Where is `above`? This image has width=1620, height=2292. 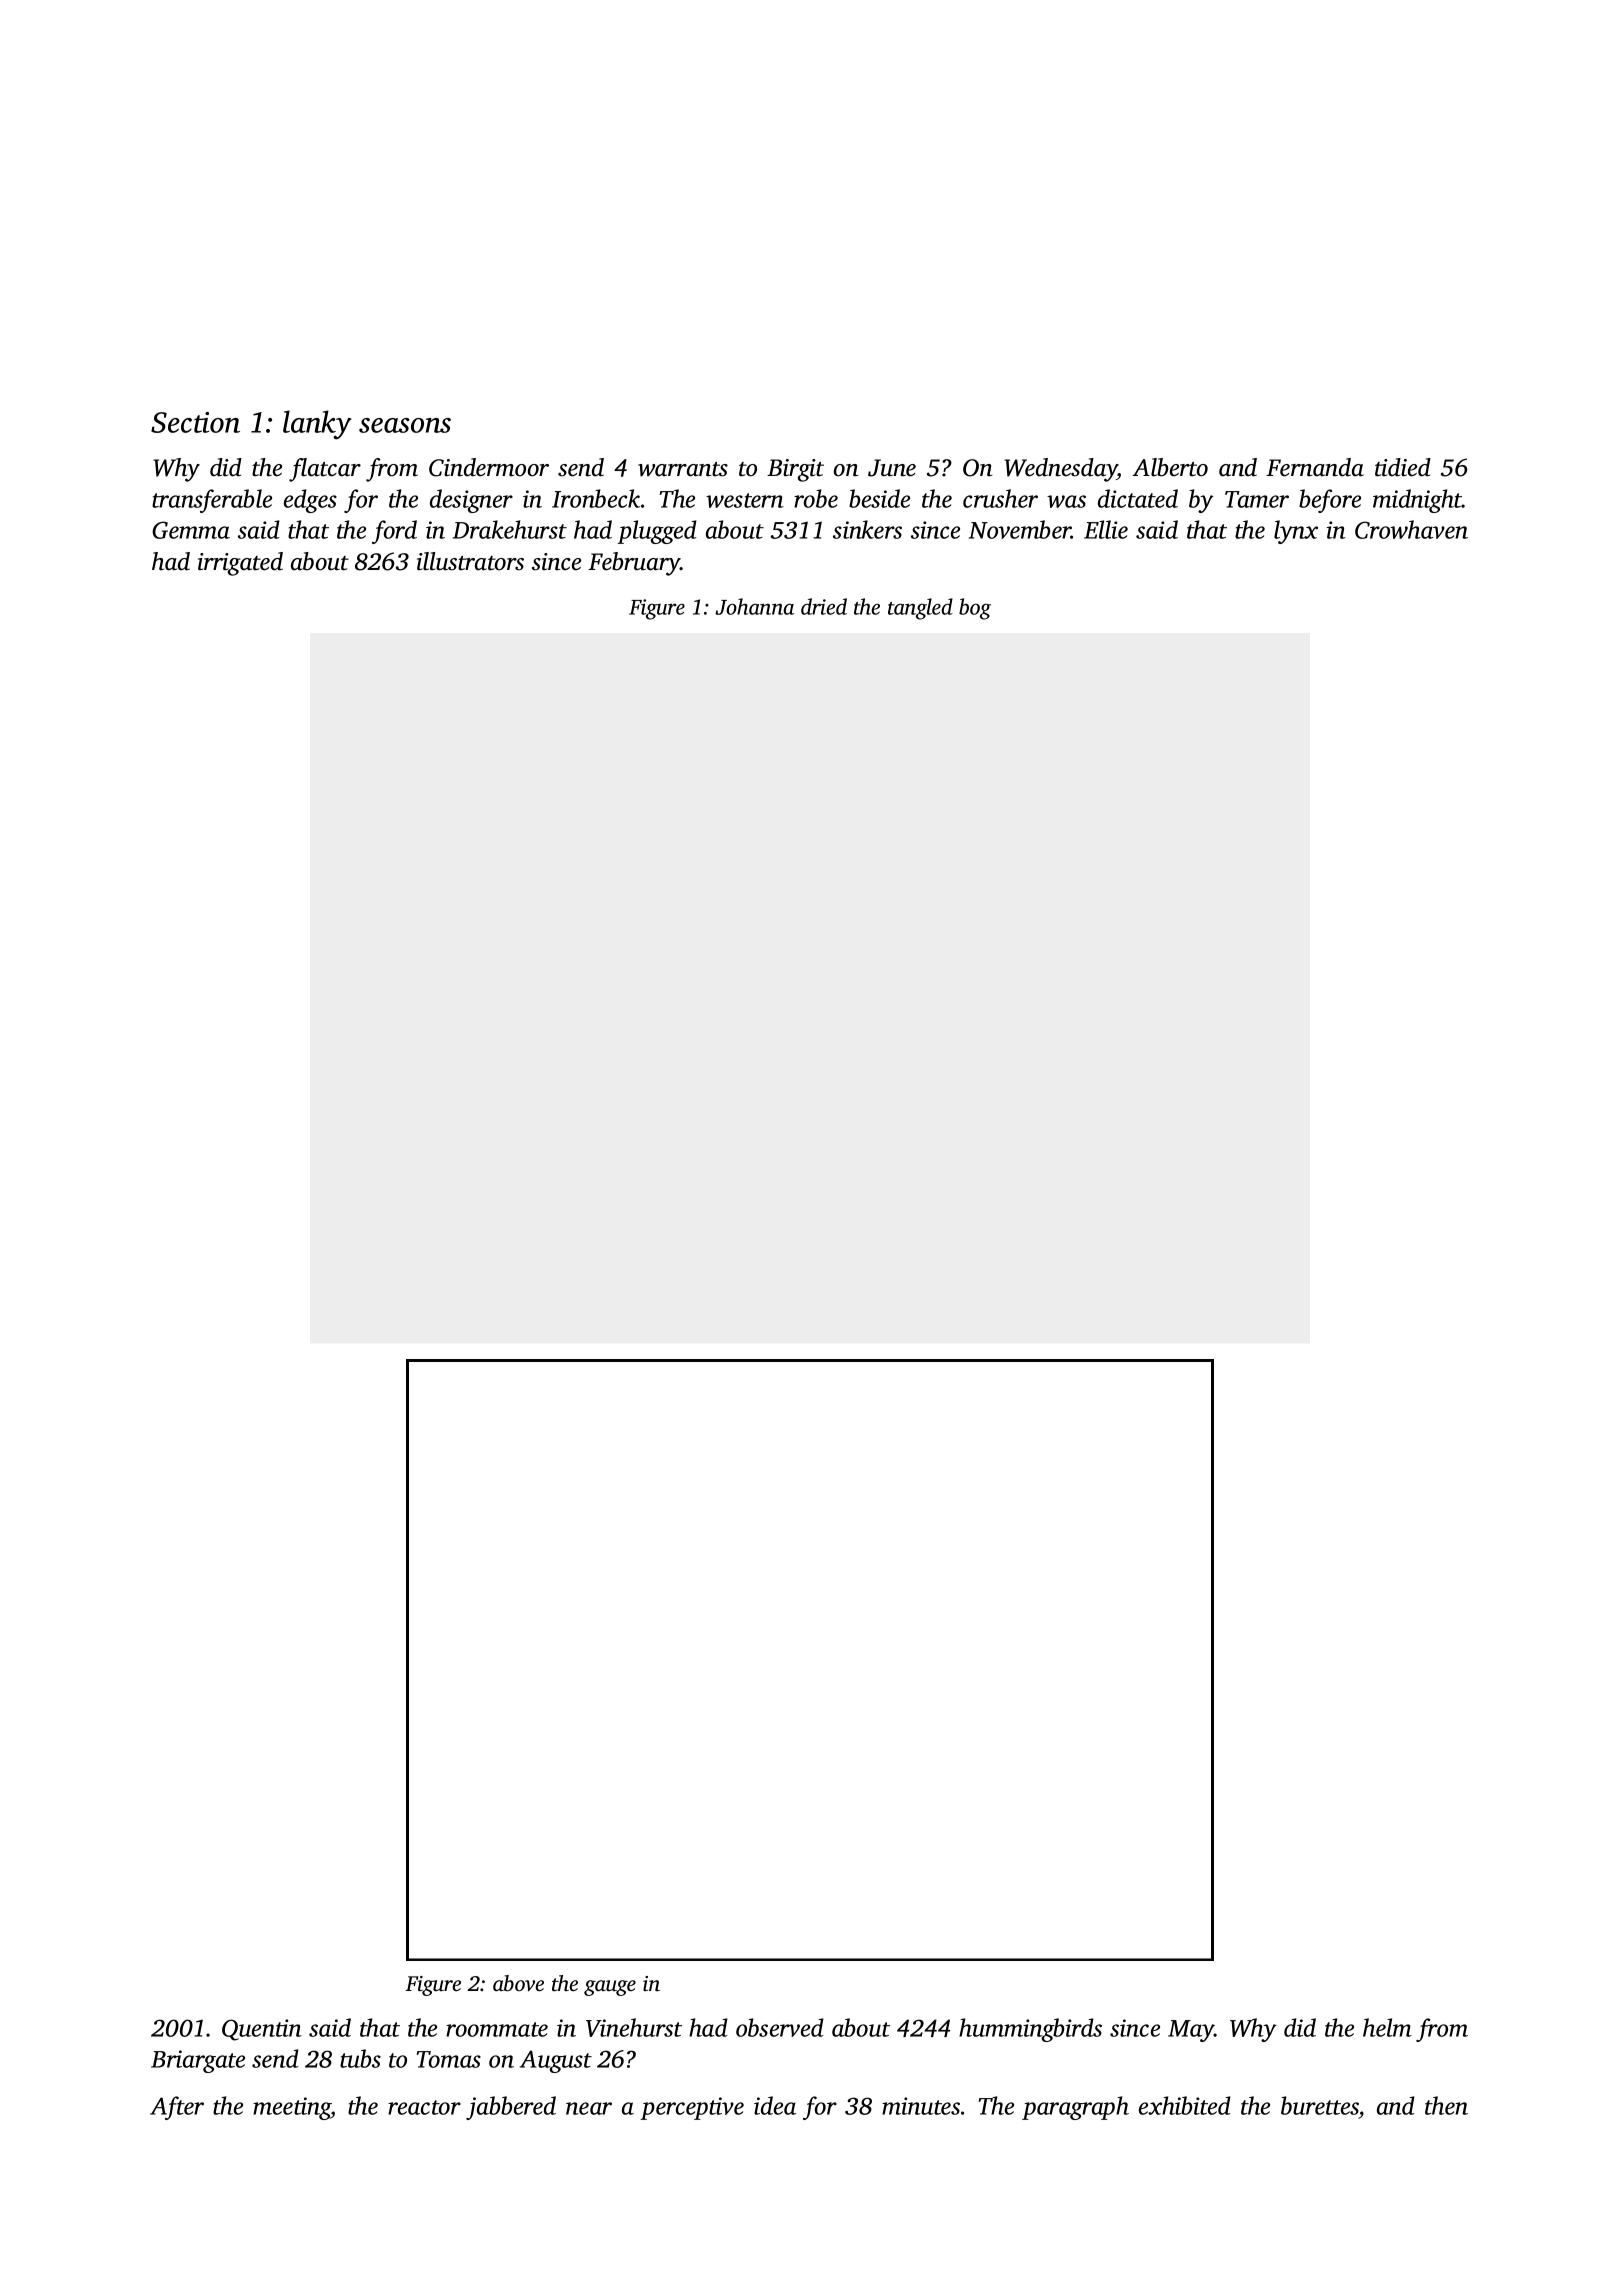
above is located at coordinates (518, 1983).
